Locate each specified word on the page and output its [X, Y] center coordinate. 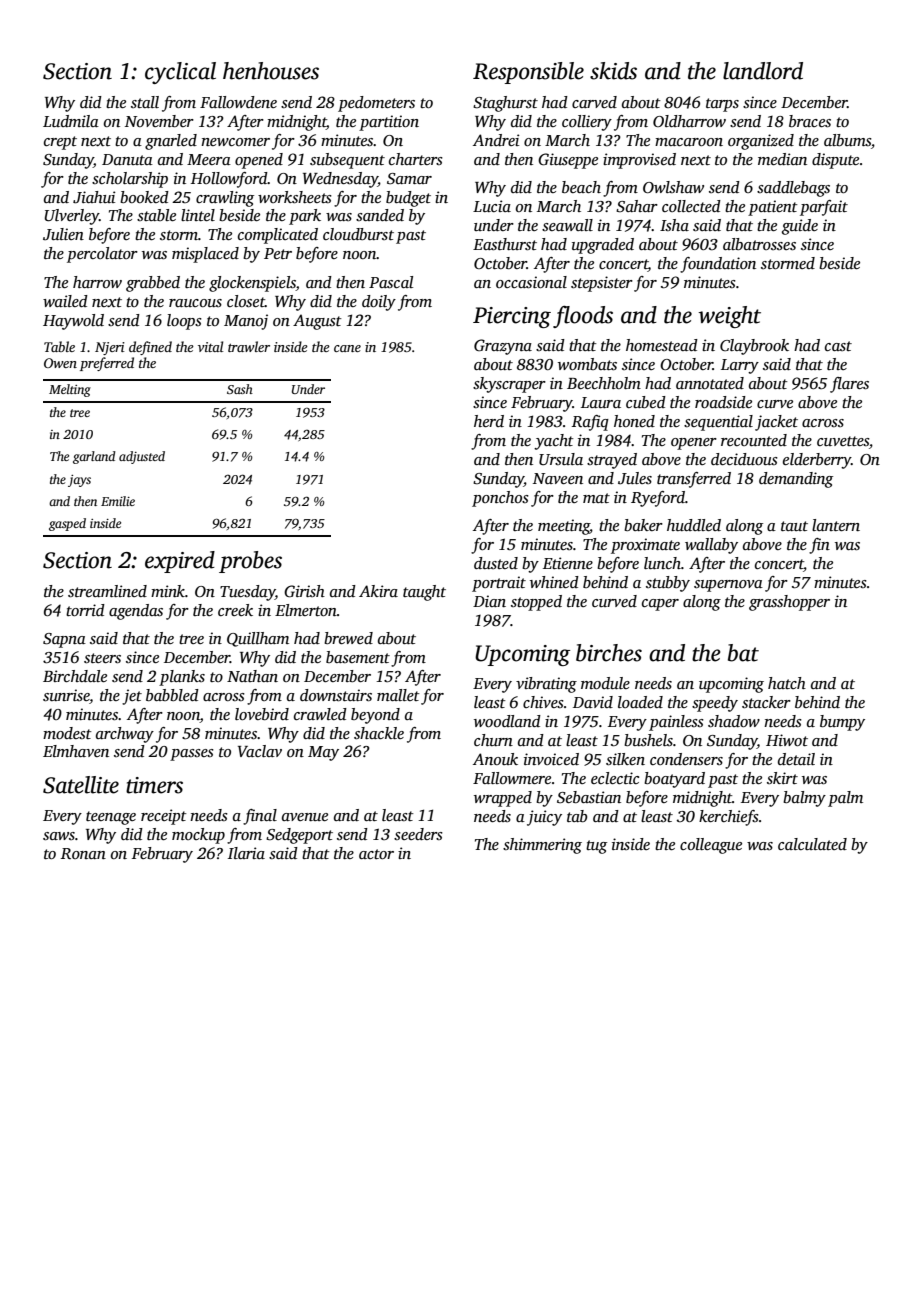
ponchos [500, 499]
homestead [662, 345]
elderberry [817, 461]
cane [347, 348]
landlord [763, 71]
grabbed [153, 284]
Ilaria [246, 853]
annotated [710, 383]
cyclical [180, 73]
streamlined [107, 591]
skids [613, 71]
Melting [70, 390]
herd [489, 421]
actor [376, 854]
